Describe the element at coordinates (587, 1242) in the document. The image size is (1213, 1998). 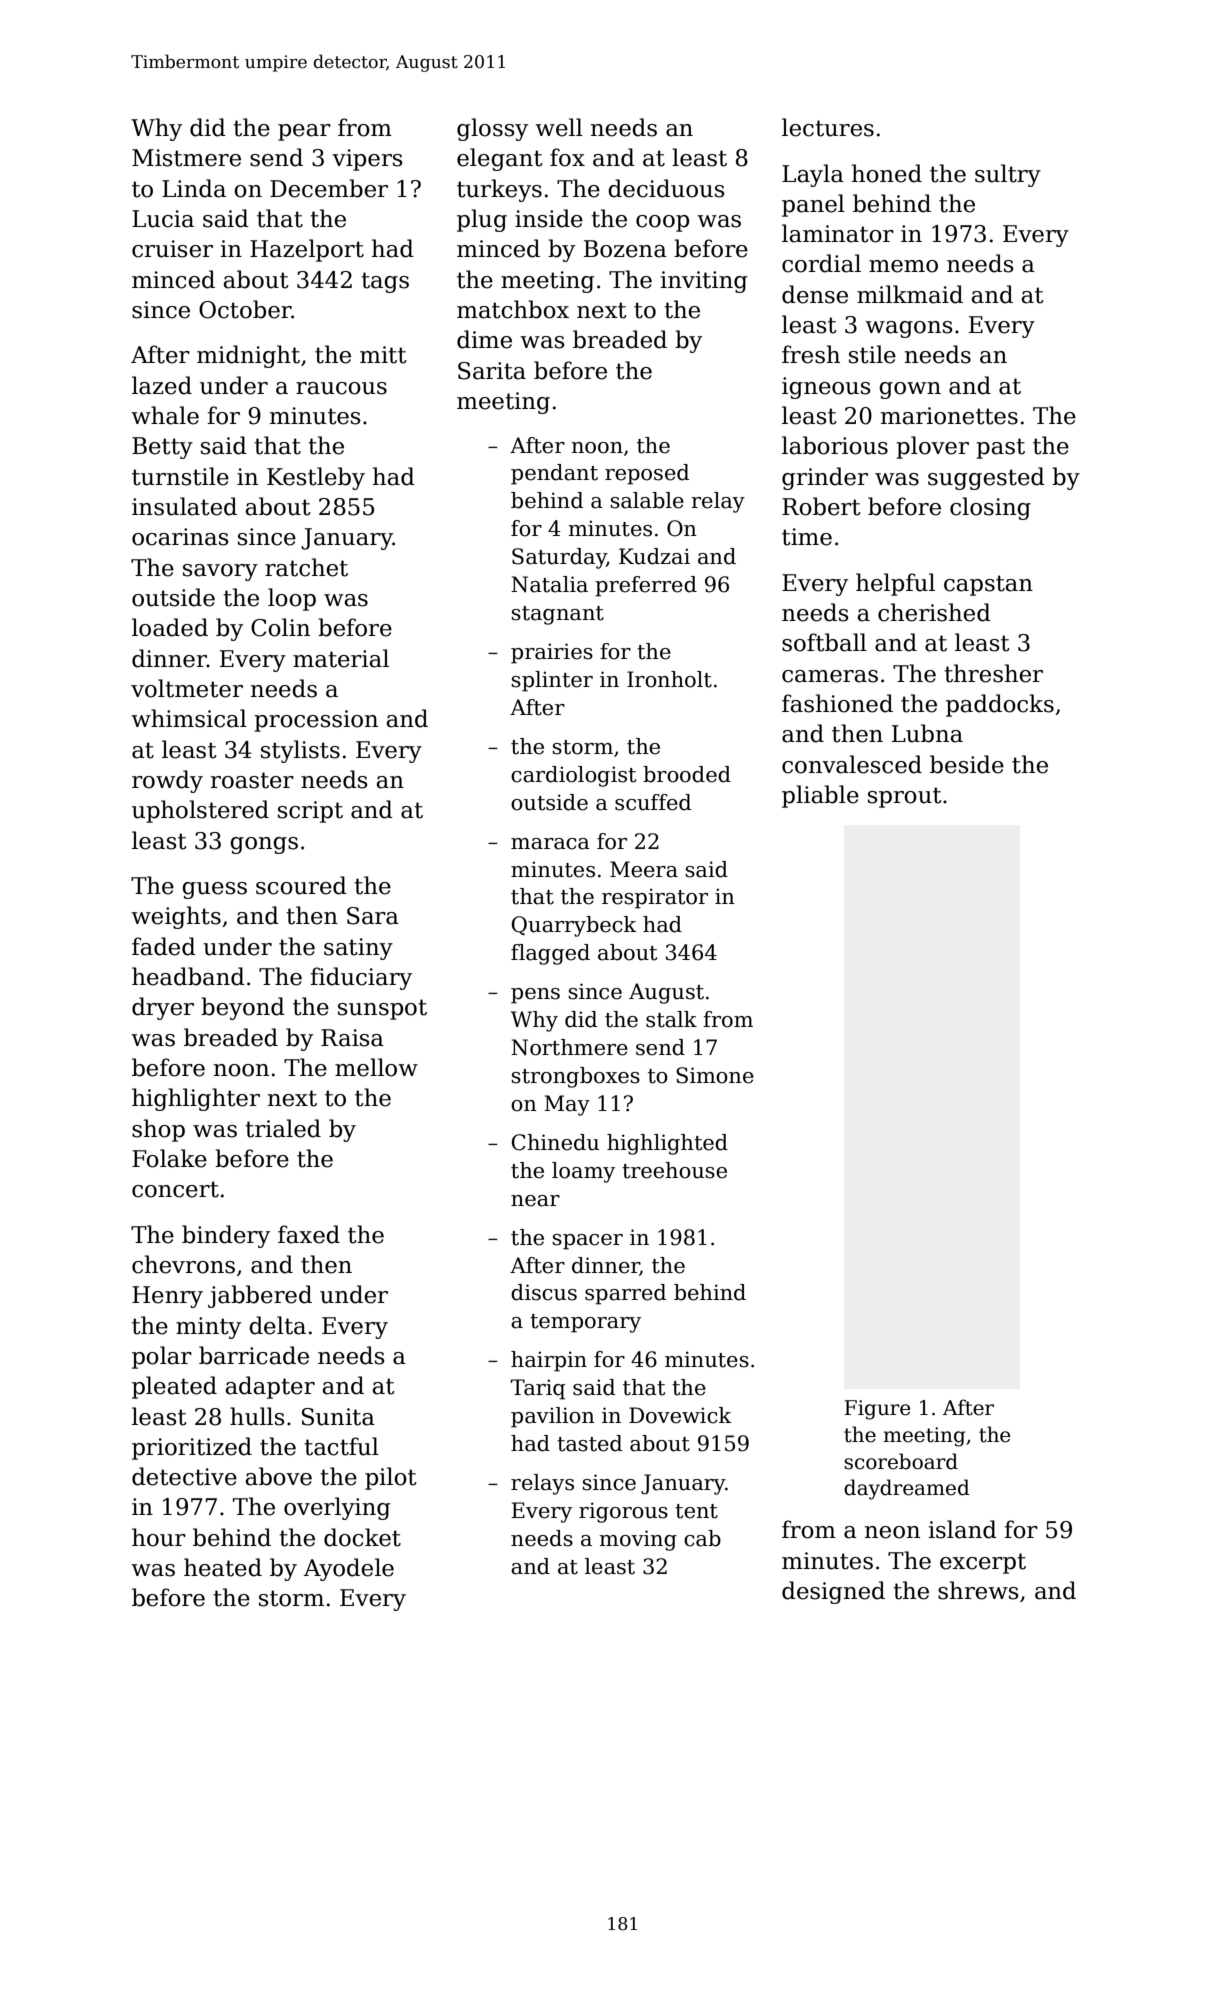
I see `spacer` at that location.
